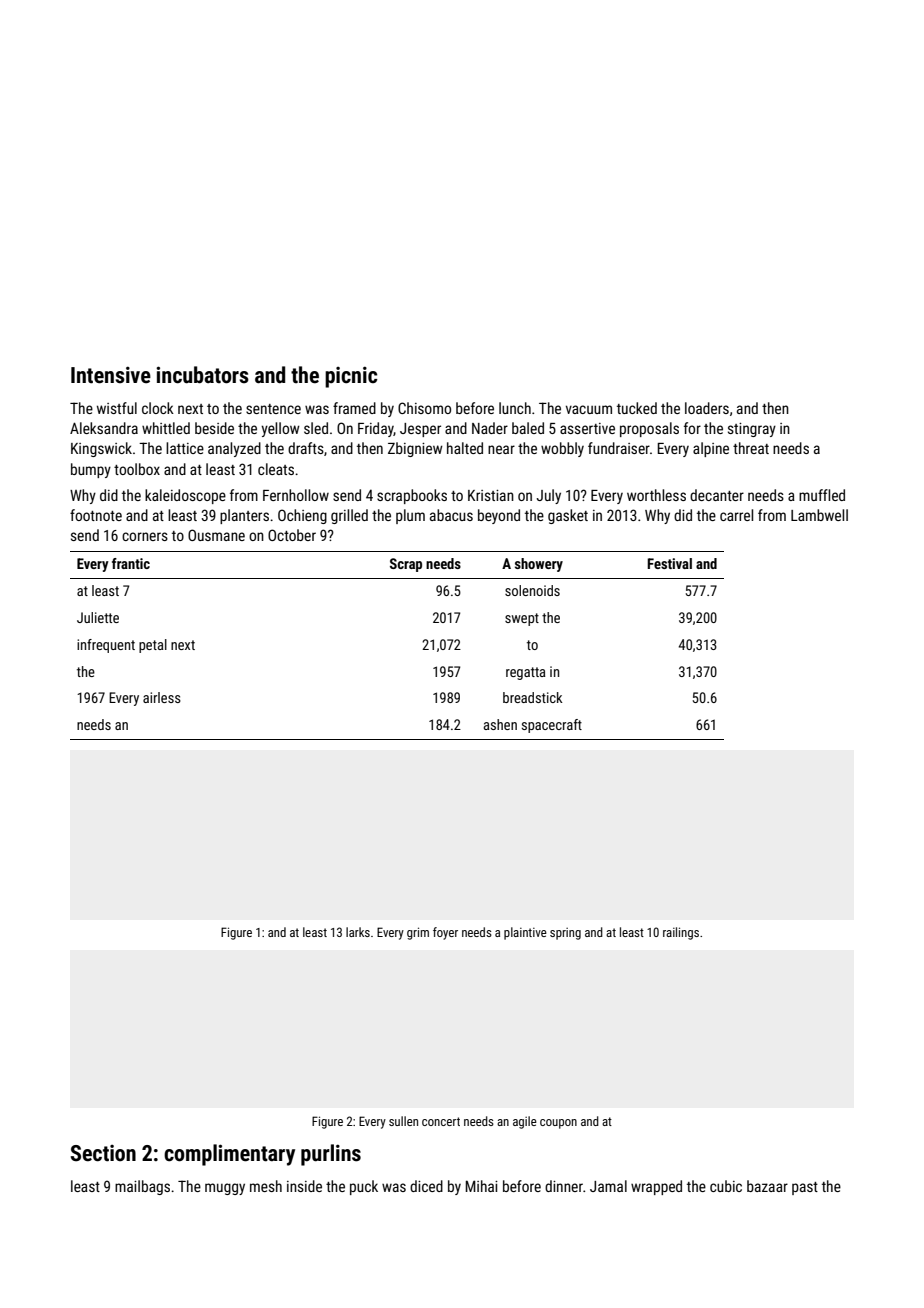 This screenshot has height=1308, width=924. Describe the element at coordinates (500, 724) in the screenshot. I see `ashen` at that location.
